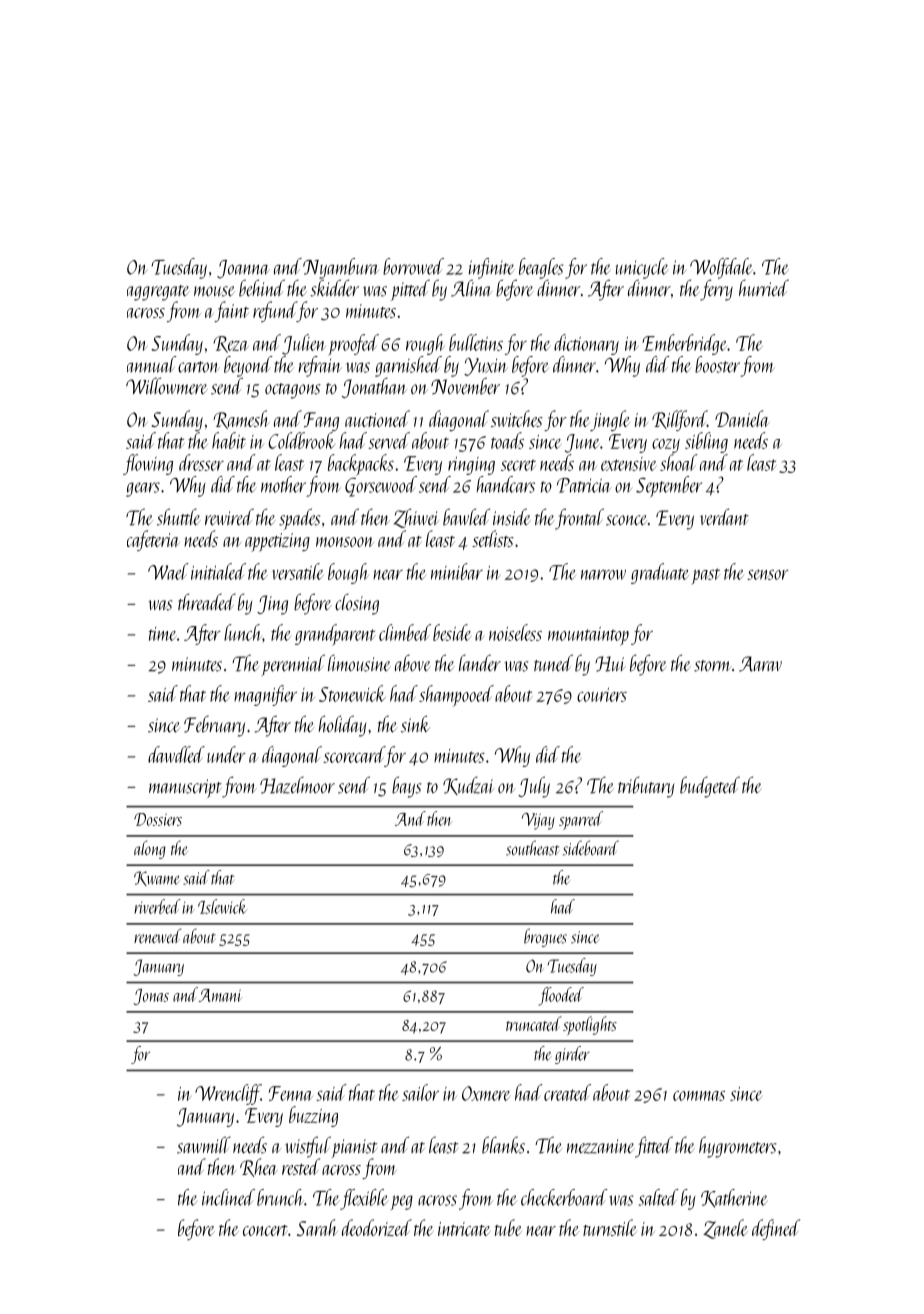 This screenshot has height=1314, width=924. Describe the element at coordinates (308, 1147) in the screenshot. I see `wistful` at that location.
